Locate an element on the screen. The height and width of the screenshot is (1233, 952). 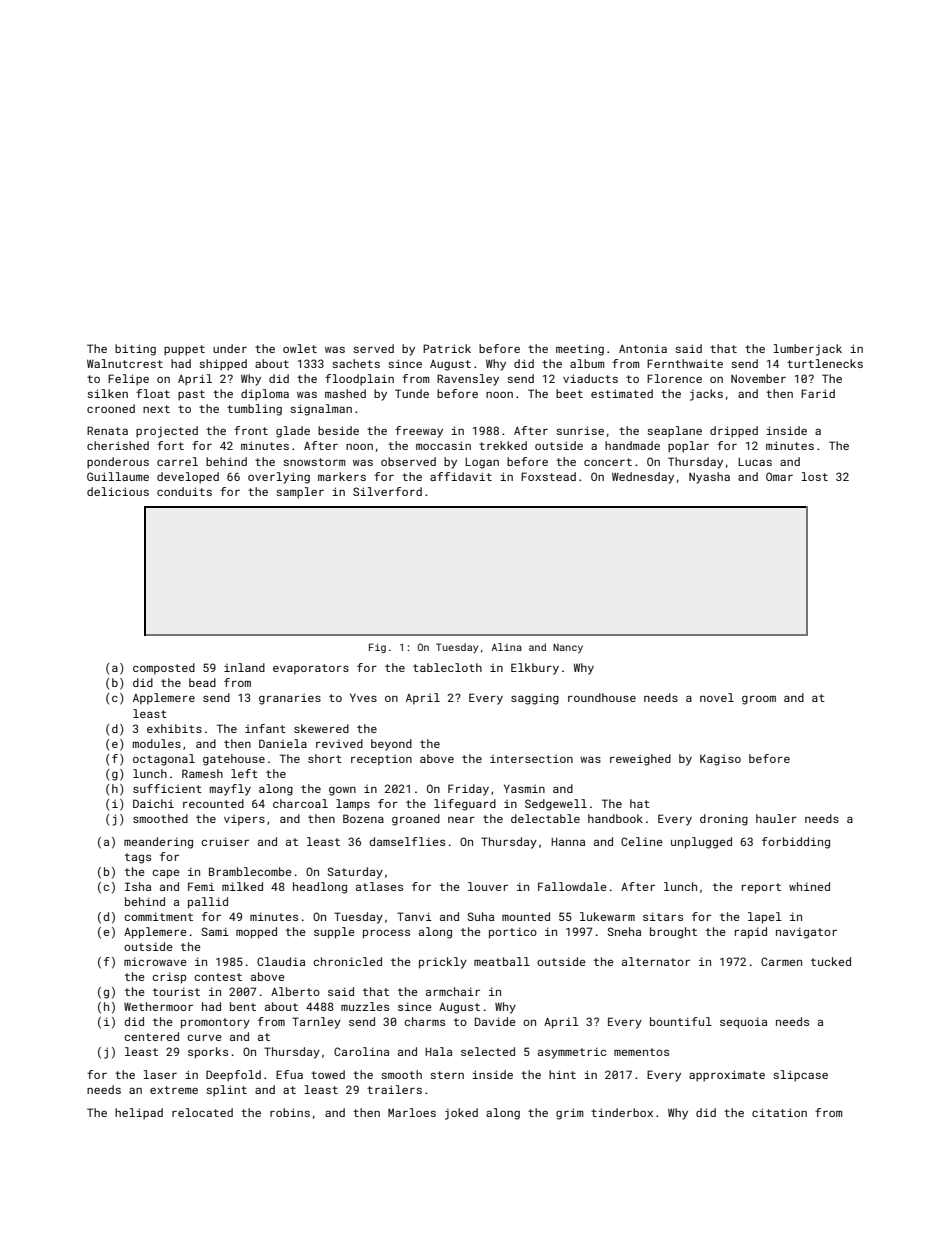
Claudia is located at coordinates (281, 961).
